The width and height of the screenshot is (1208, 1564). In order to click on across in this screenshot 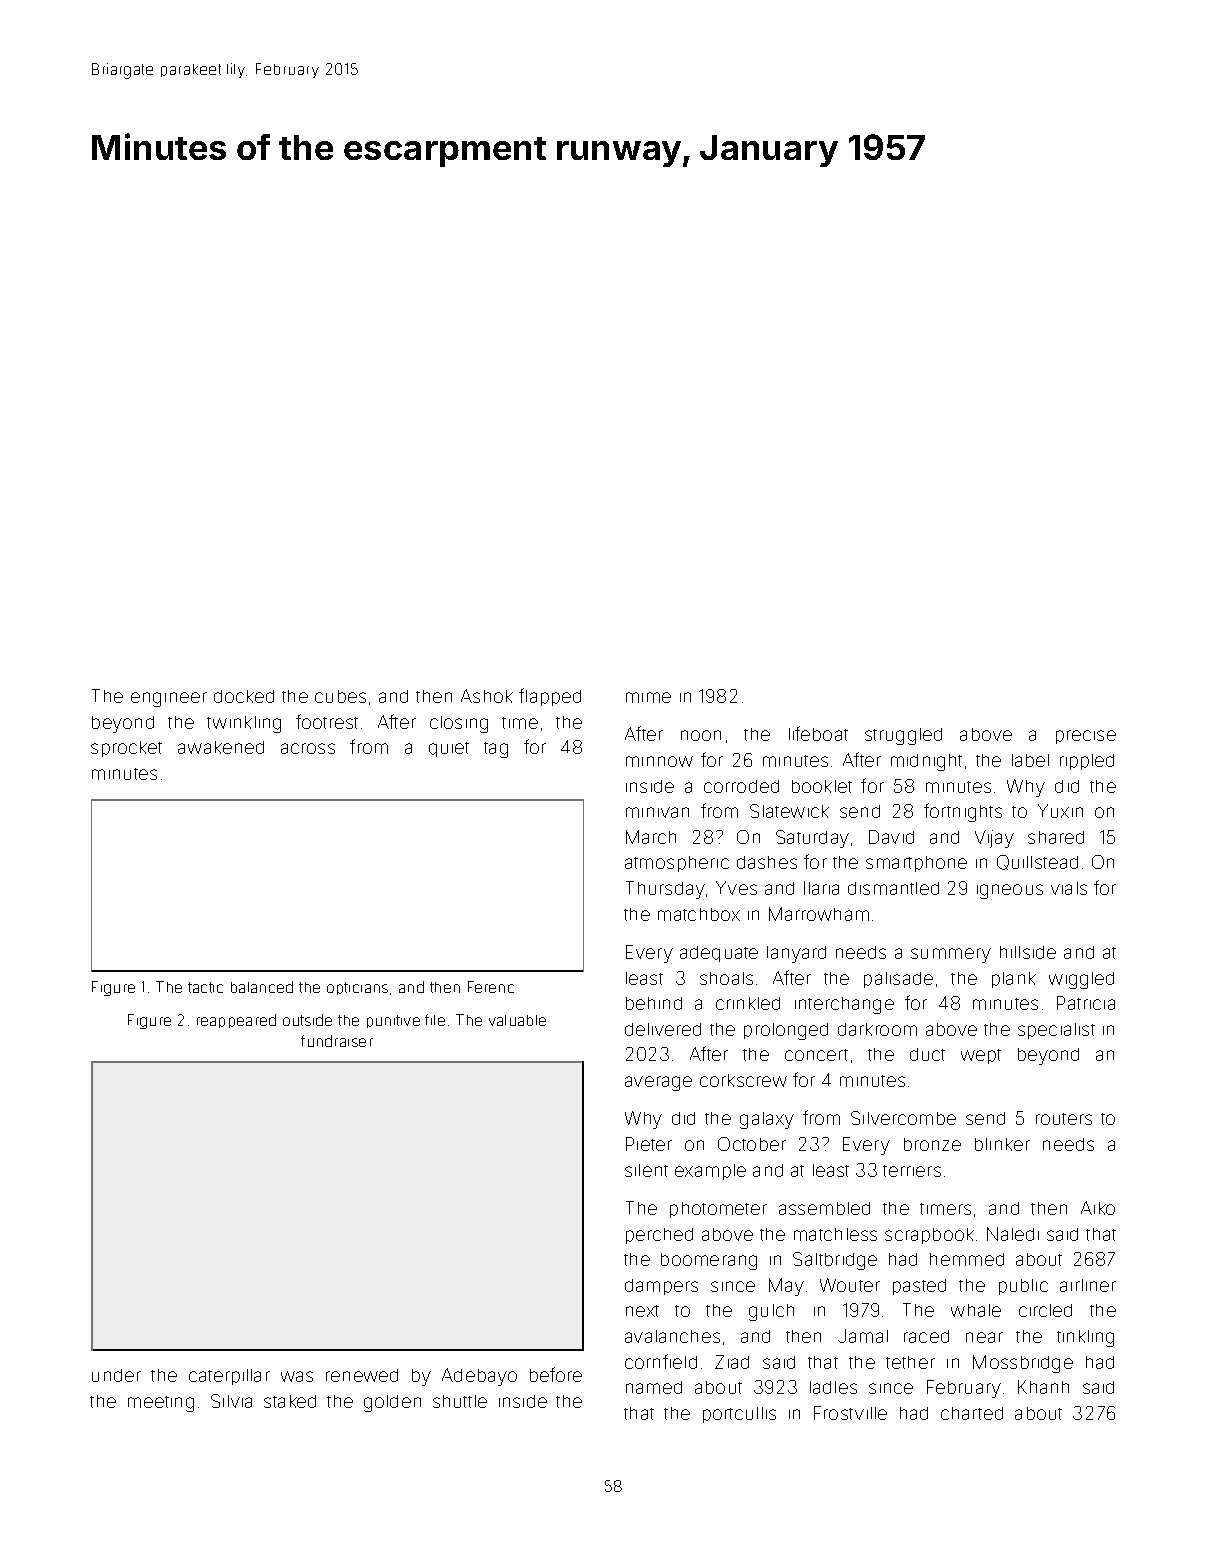, I will do `click(308, 748)`.
